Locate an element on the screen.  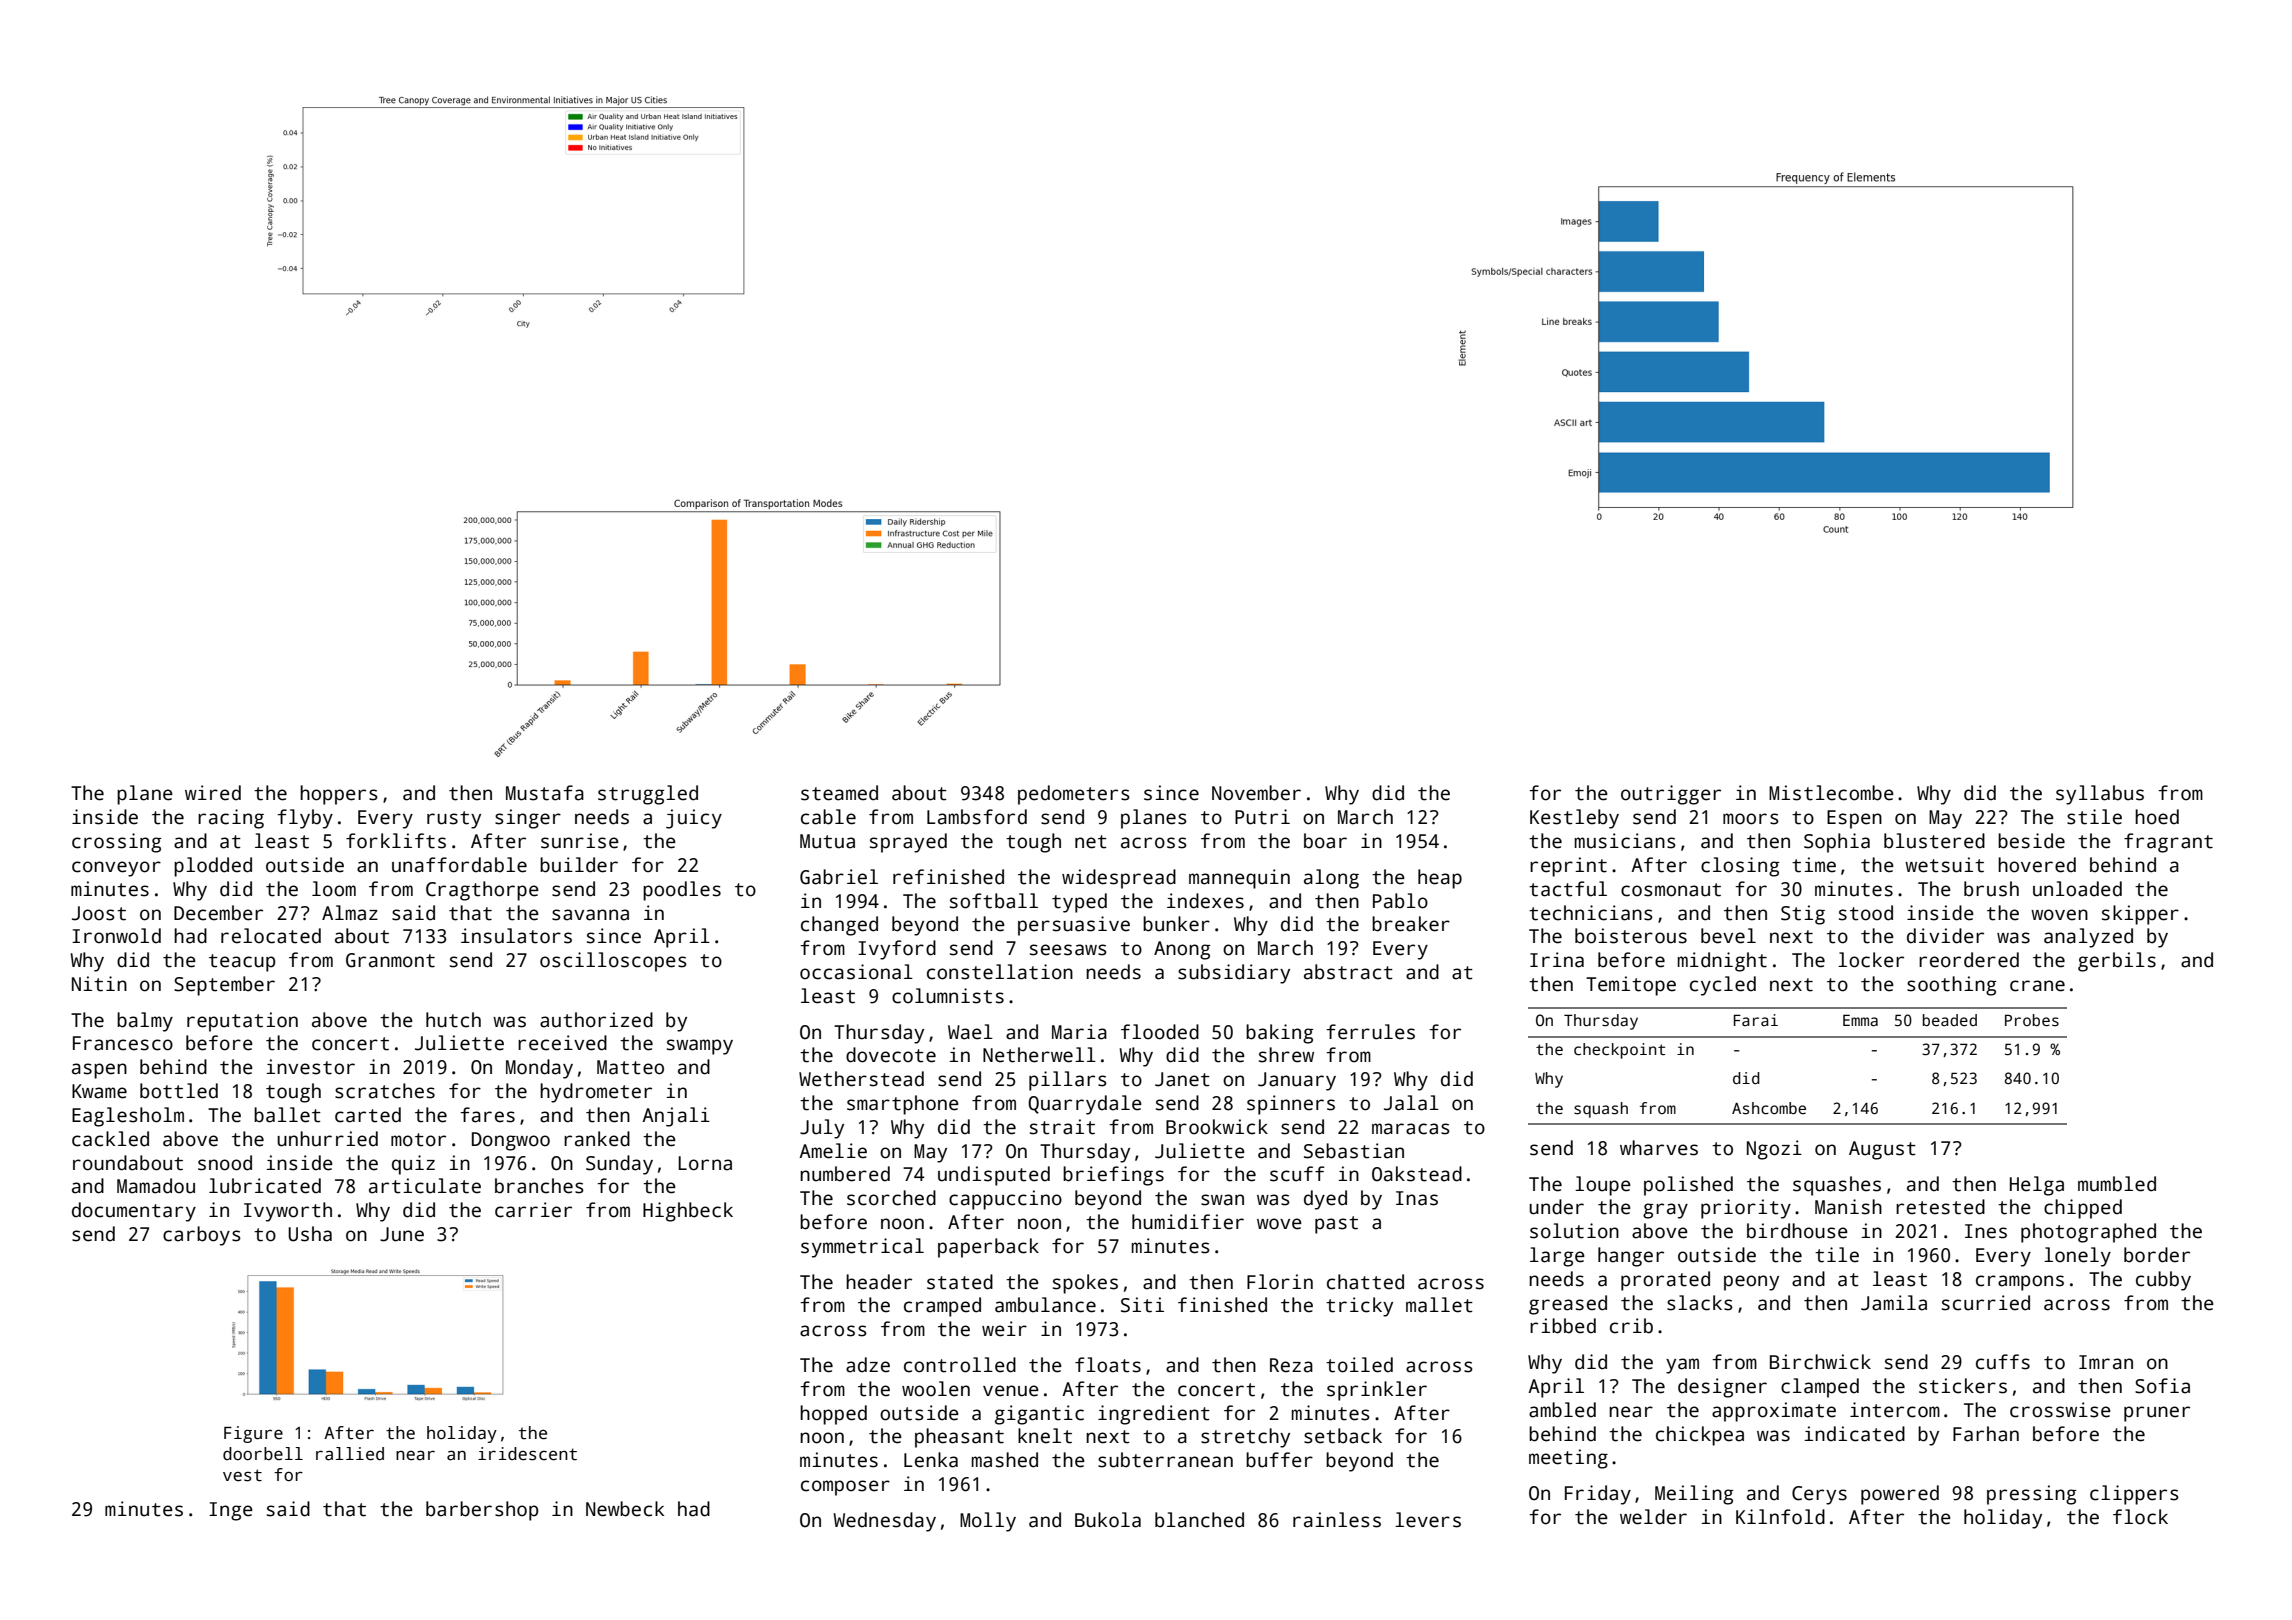
composer is located at coordinates (845, 1488).
